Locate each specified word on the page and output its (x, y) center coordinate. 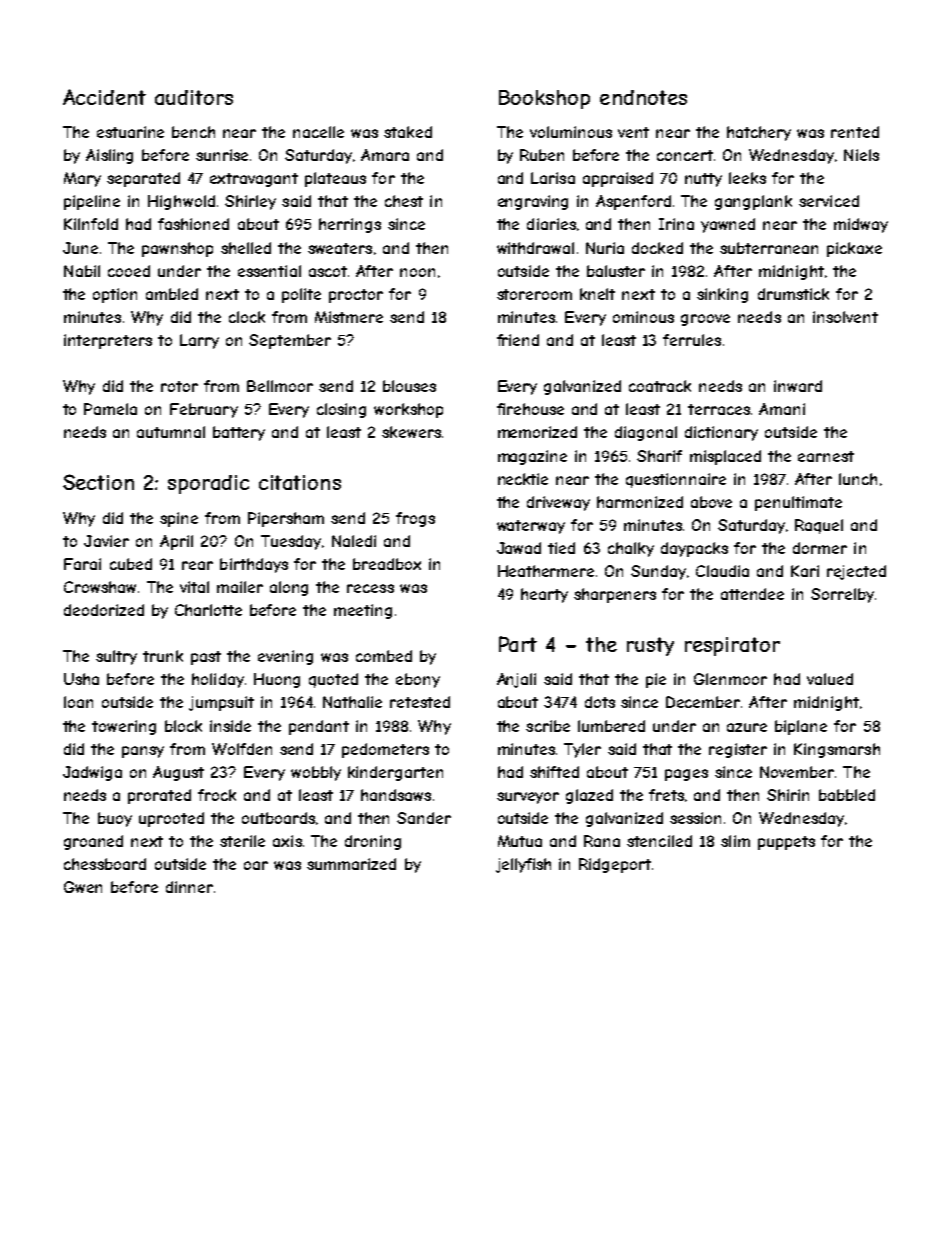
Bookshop (544, 99)
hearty (544, 595)
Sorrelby (842, 595)
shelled (246, 248)
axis (287, 841)
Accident (104, 97)
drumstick (793, 294)
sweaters (340, 248)
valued (830, 679)
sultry (116, 657)
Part (518, 644)
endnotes (643, 97)
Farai (82, 564)
